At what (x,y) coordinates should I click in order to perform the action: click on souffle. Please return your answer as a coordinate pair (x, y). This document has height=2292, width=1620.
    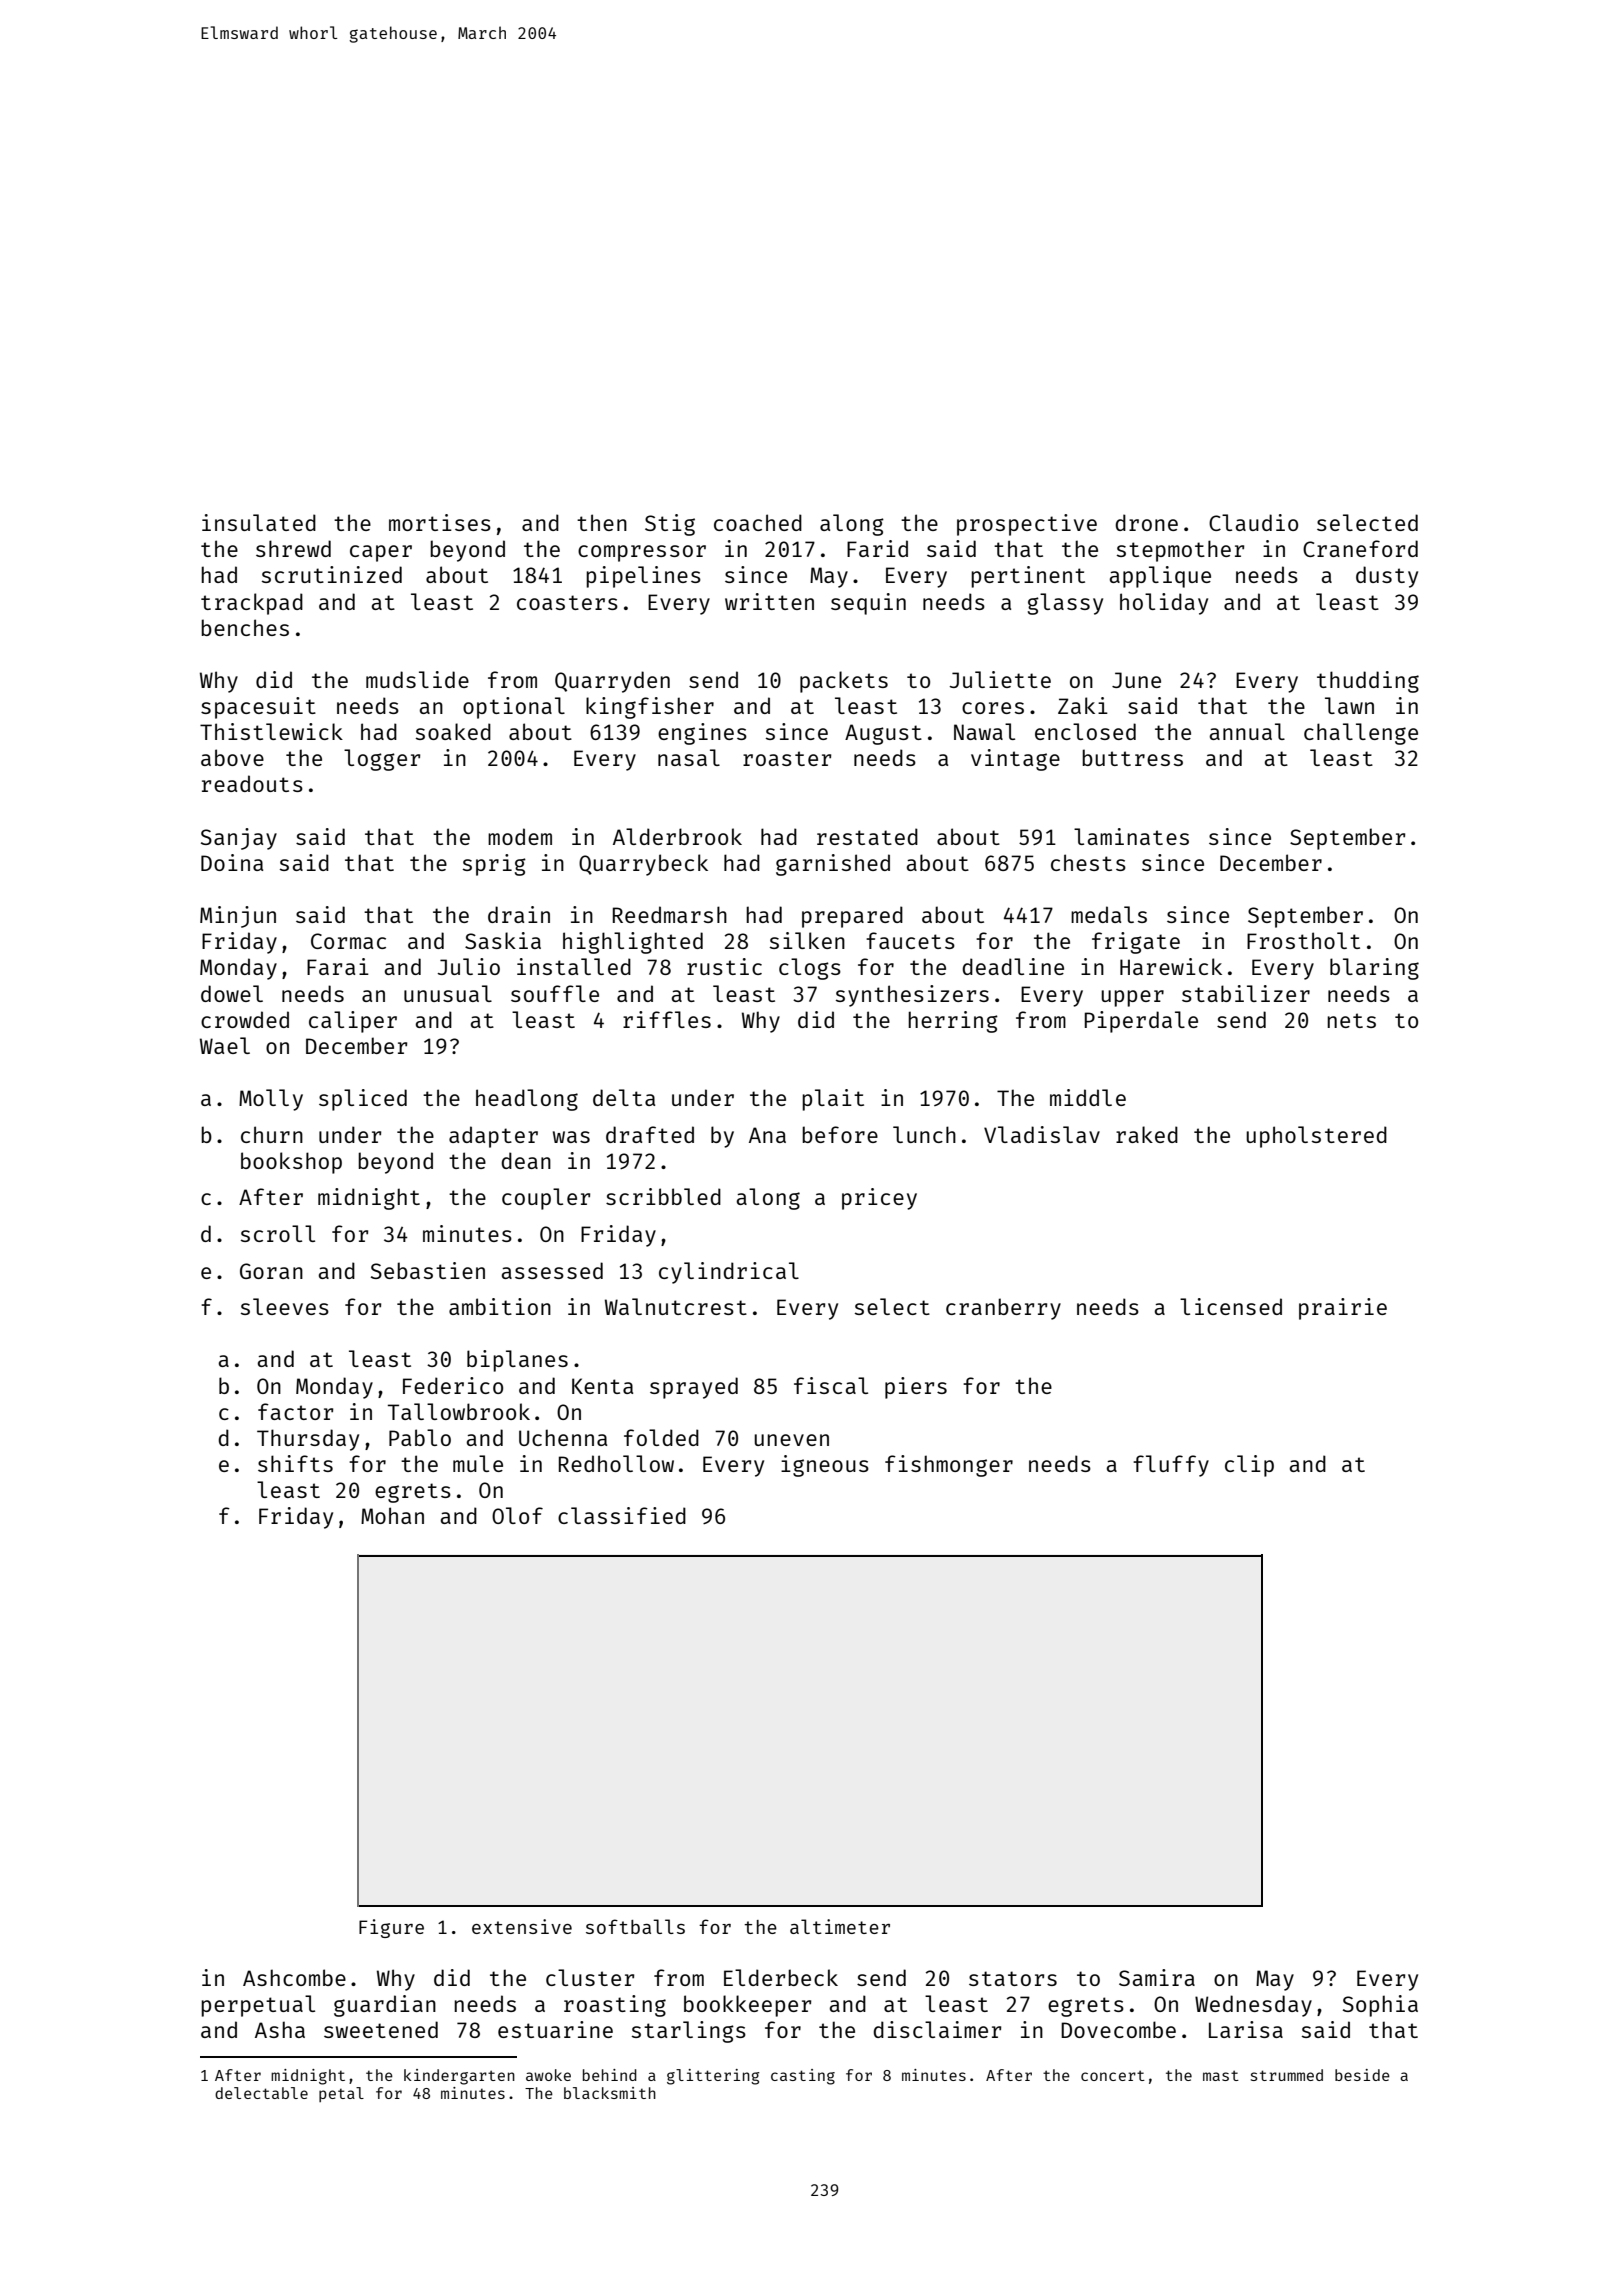
    Looking at the image, I should click on (555, 993).
